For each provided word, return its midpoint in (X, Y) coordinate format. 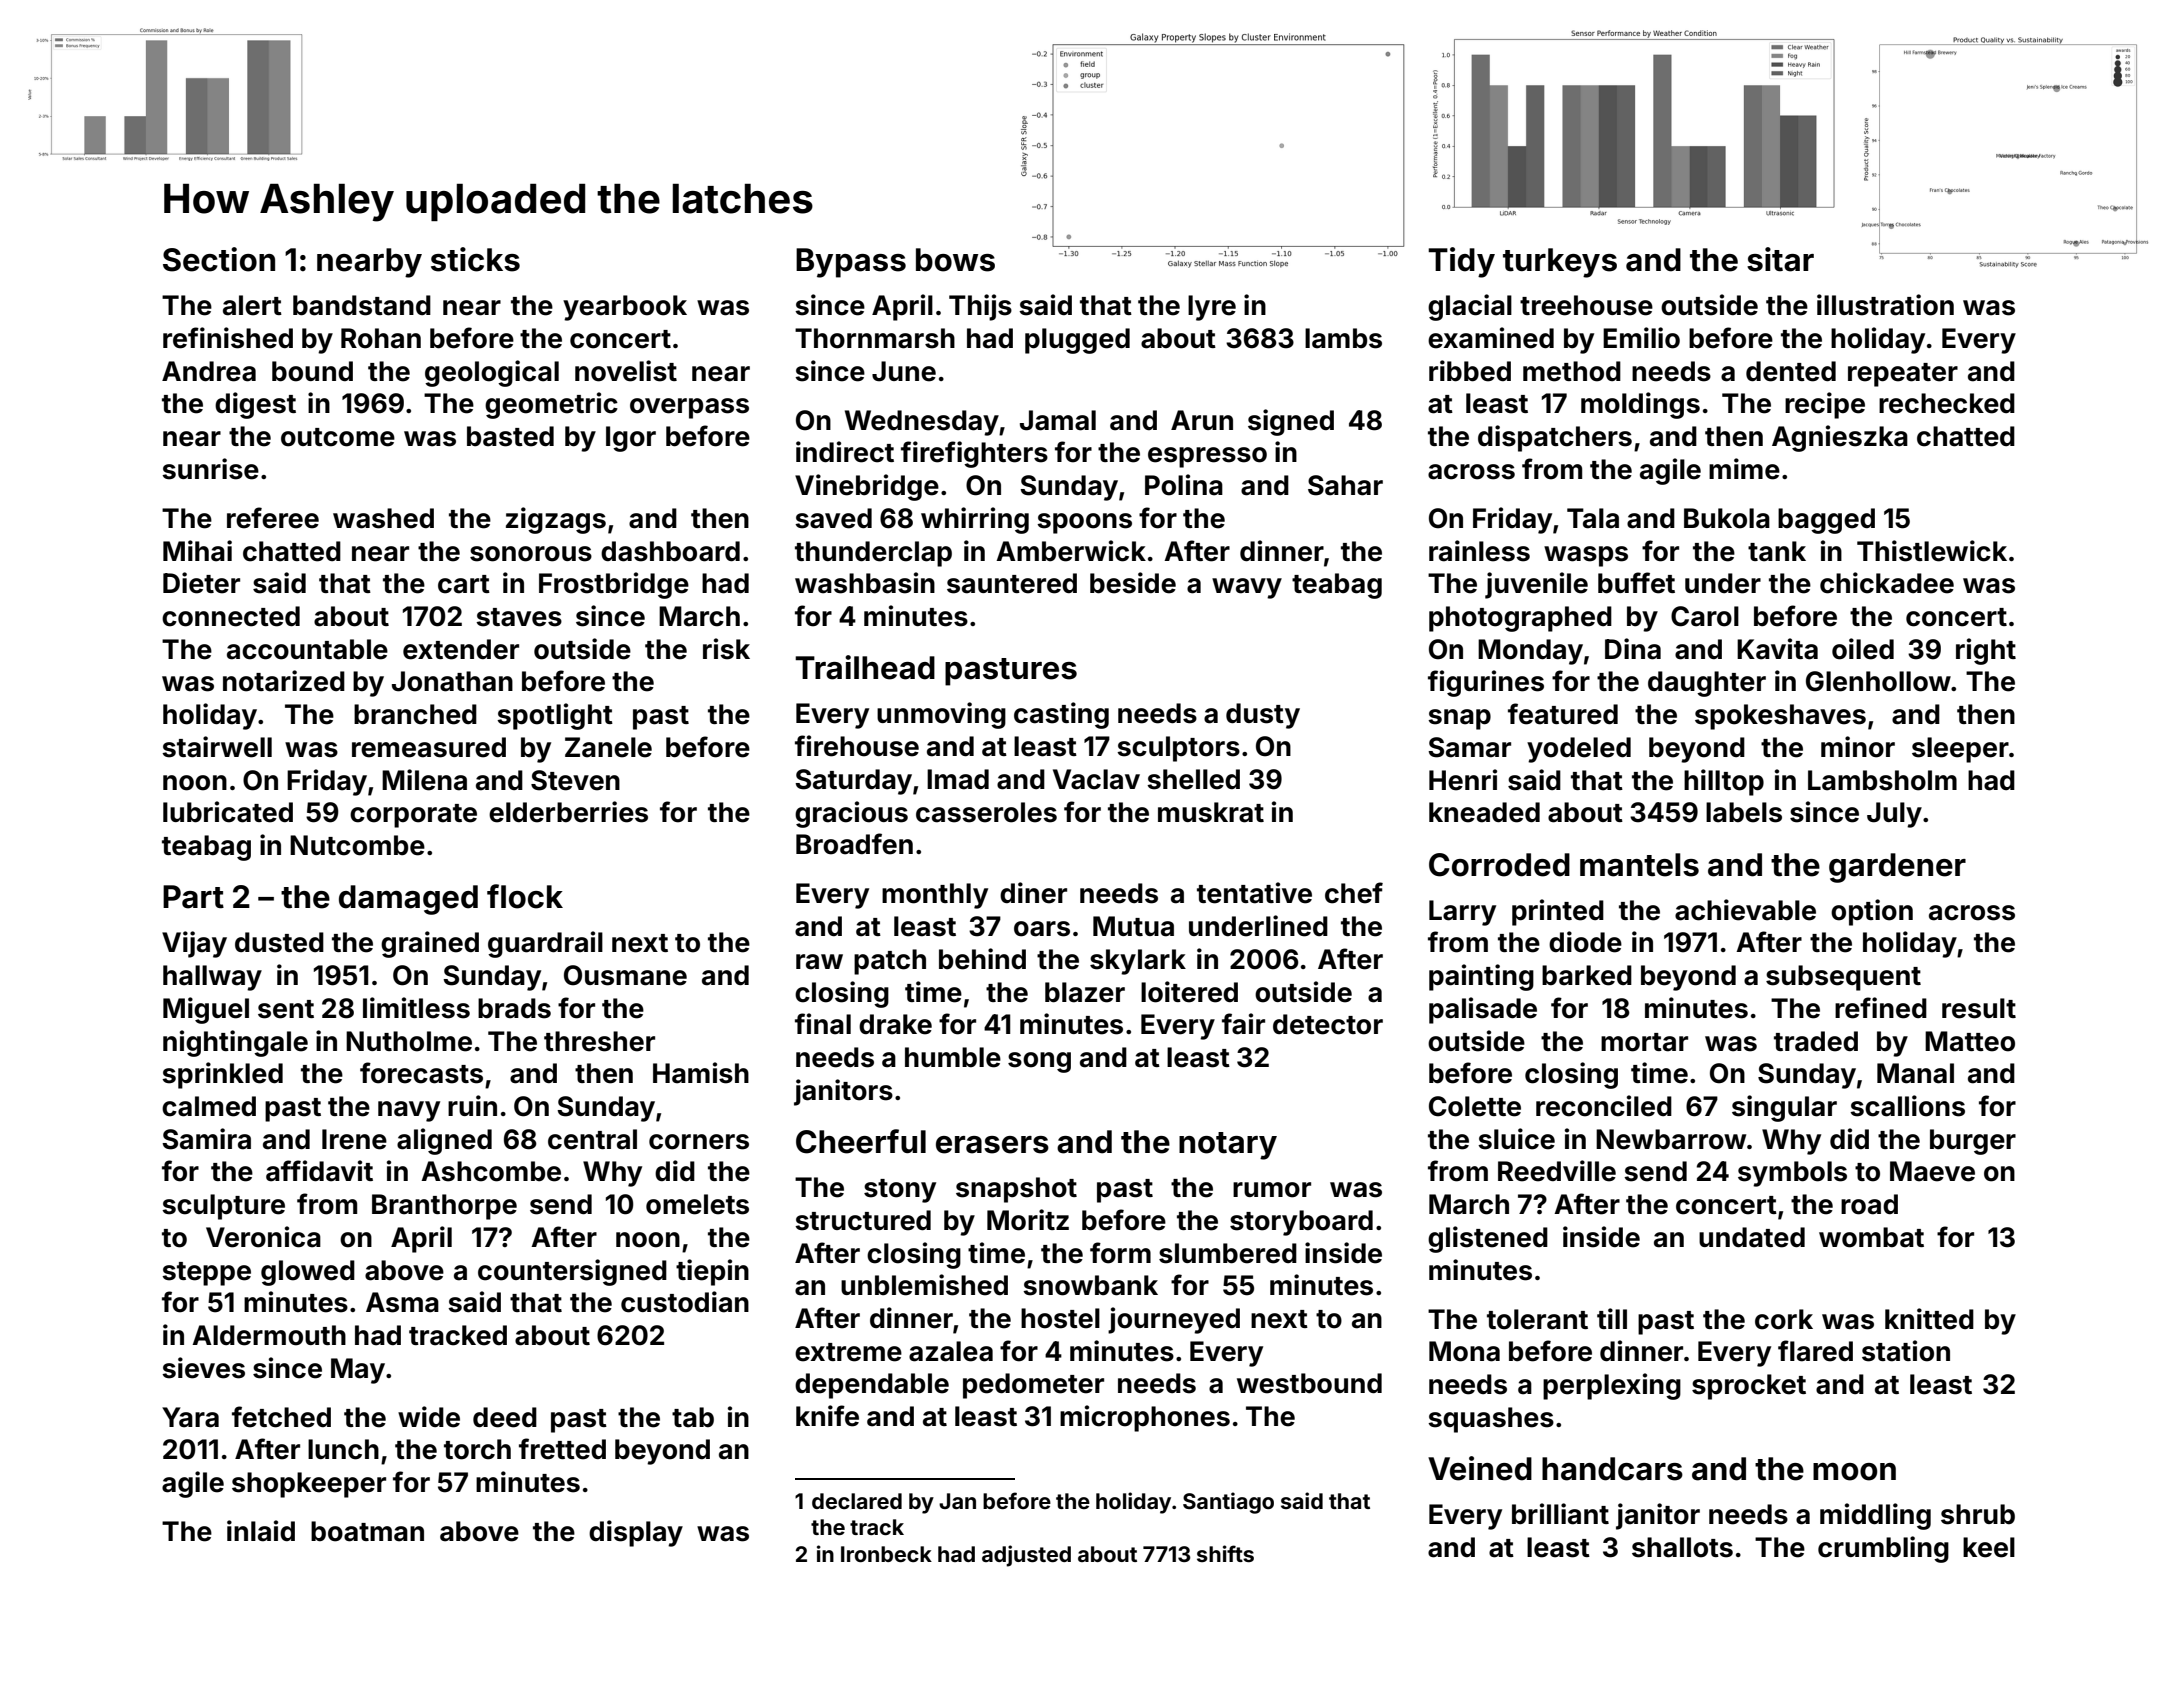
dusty (1263, 716)
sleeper (1960, 750)
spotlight (555, 716)
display (636, 1533)
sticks (475, 259)
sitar (1780, 259)
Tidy (1461, 262)
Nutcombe (357, 845)
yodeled (1579, 750)
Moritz (1028, 1220)
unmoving (941, 715)
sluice (1516, 1139)
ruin (472, 1105)
